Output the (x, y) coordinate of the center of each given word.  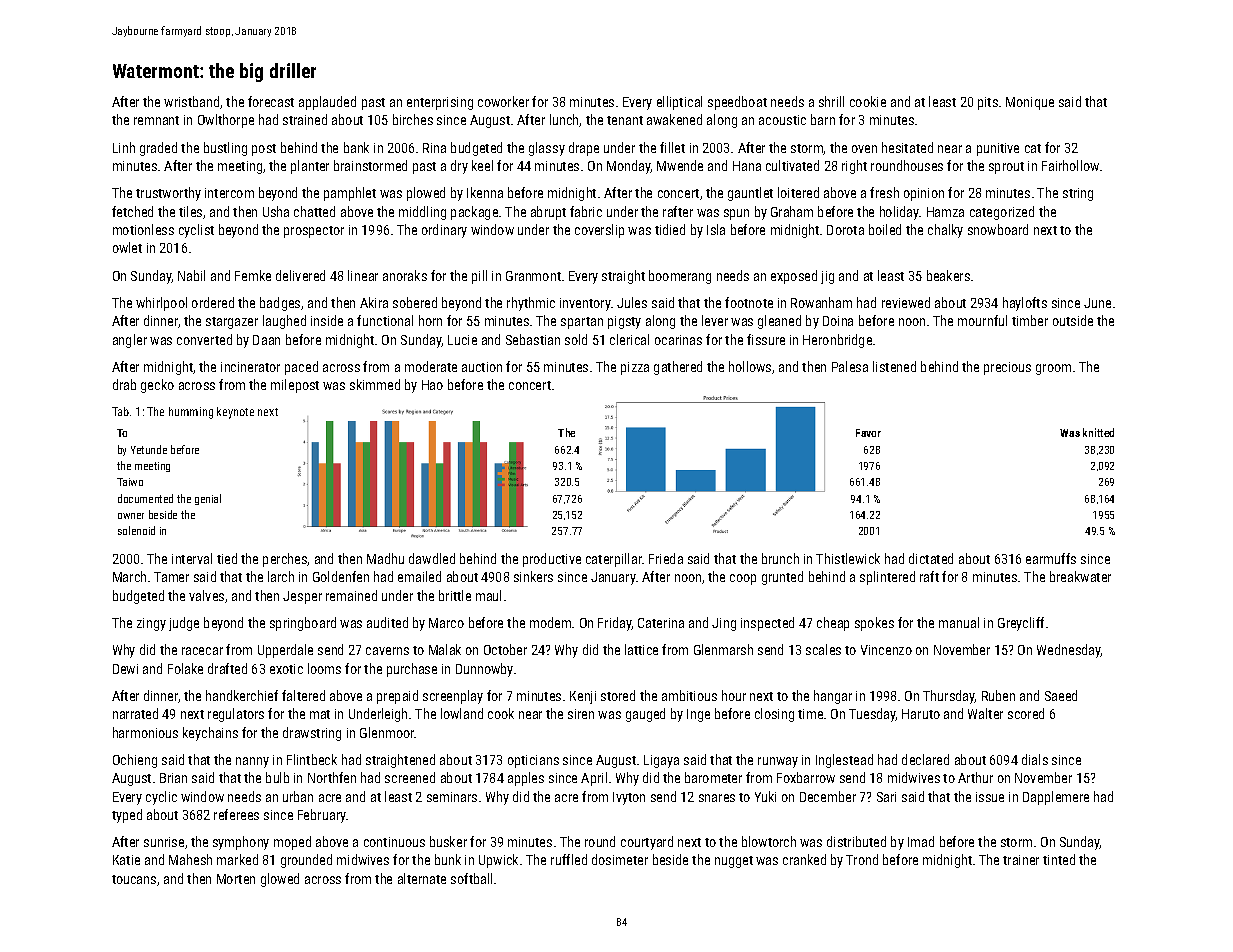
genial (208, 499)
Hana (747, 166)
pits (988, 103)
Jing (724, 624)
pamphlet (350, 194)
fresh (884, 192)
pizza (635, 368)
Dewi (125, 669)
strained (305, 119)
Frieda (666, 558)
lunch (565, 120)
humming (191, 413)
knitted (1098, 432)
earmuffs (1051, 558)
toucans (134, 879)
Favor (868, 433)
